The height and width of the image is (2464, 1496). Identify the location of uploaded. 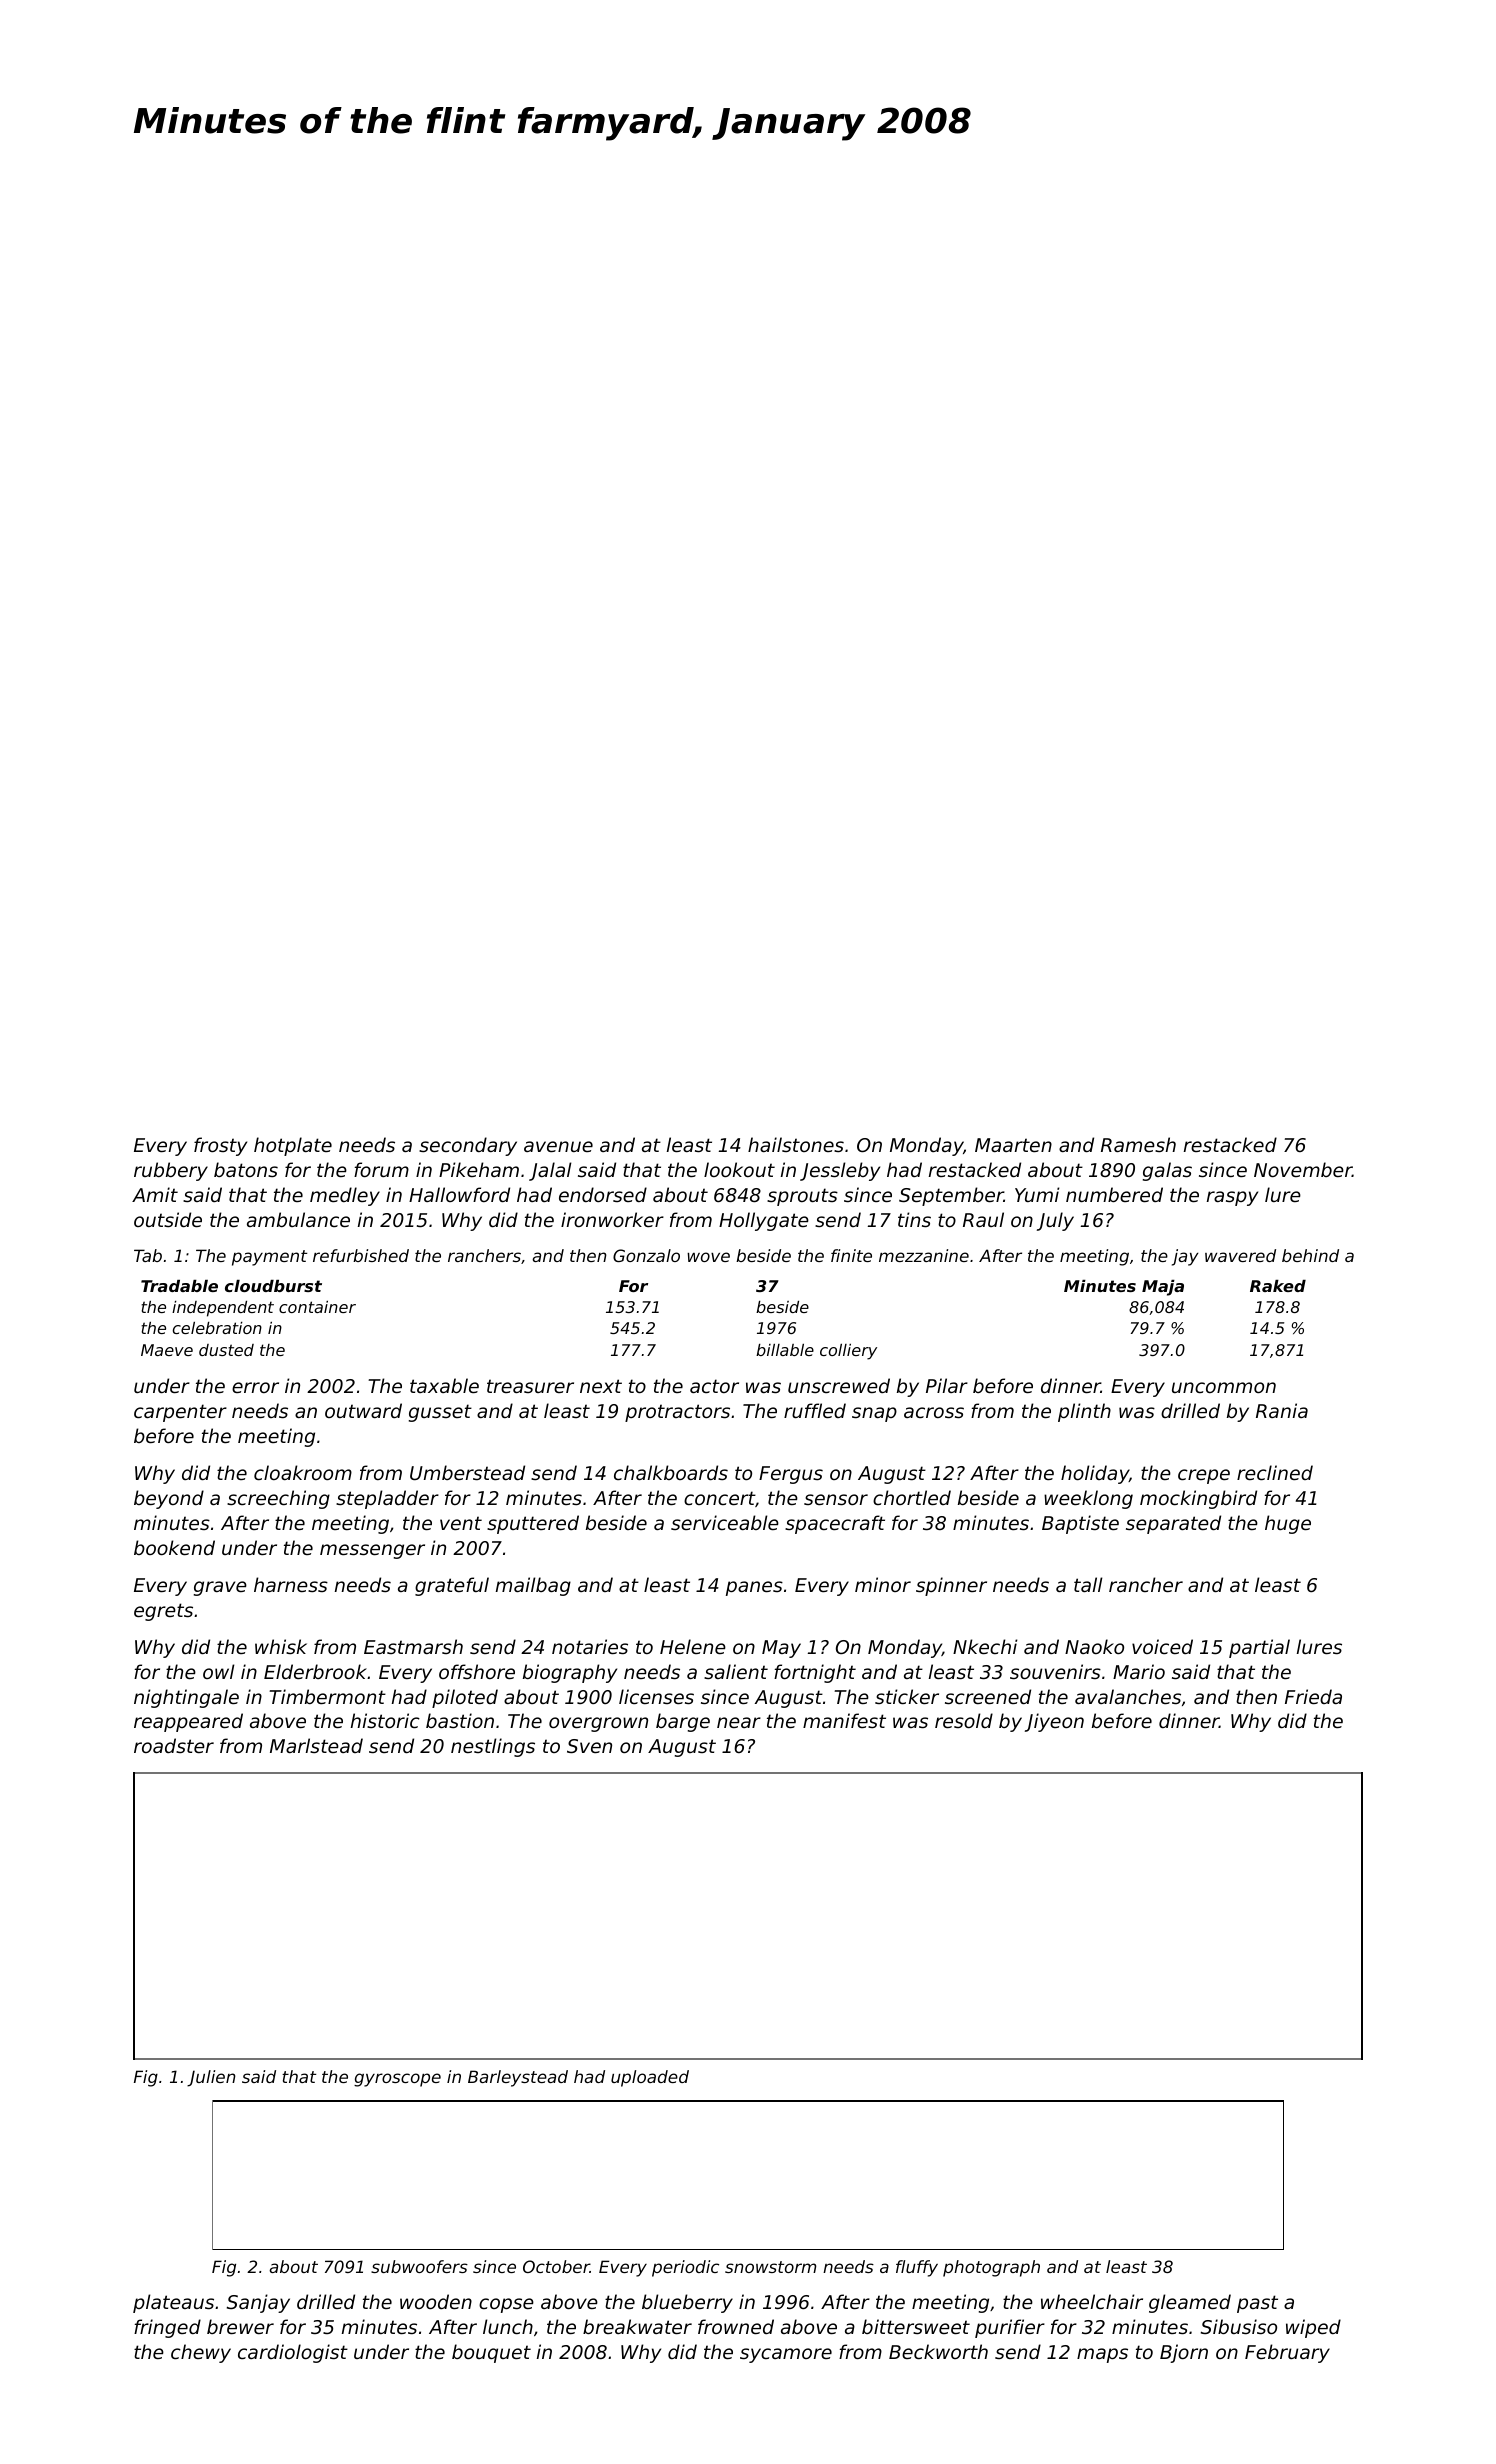
(650, 2078).
